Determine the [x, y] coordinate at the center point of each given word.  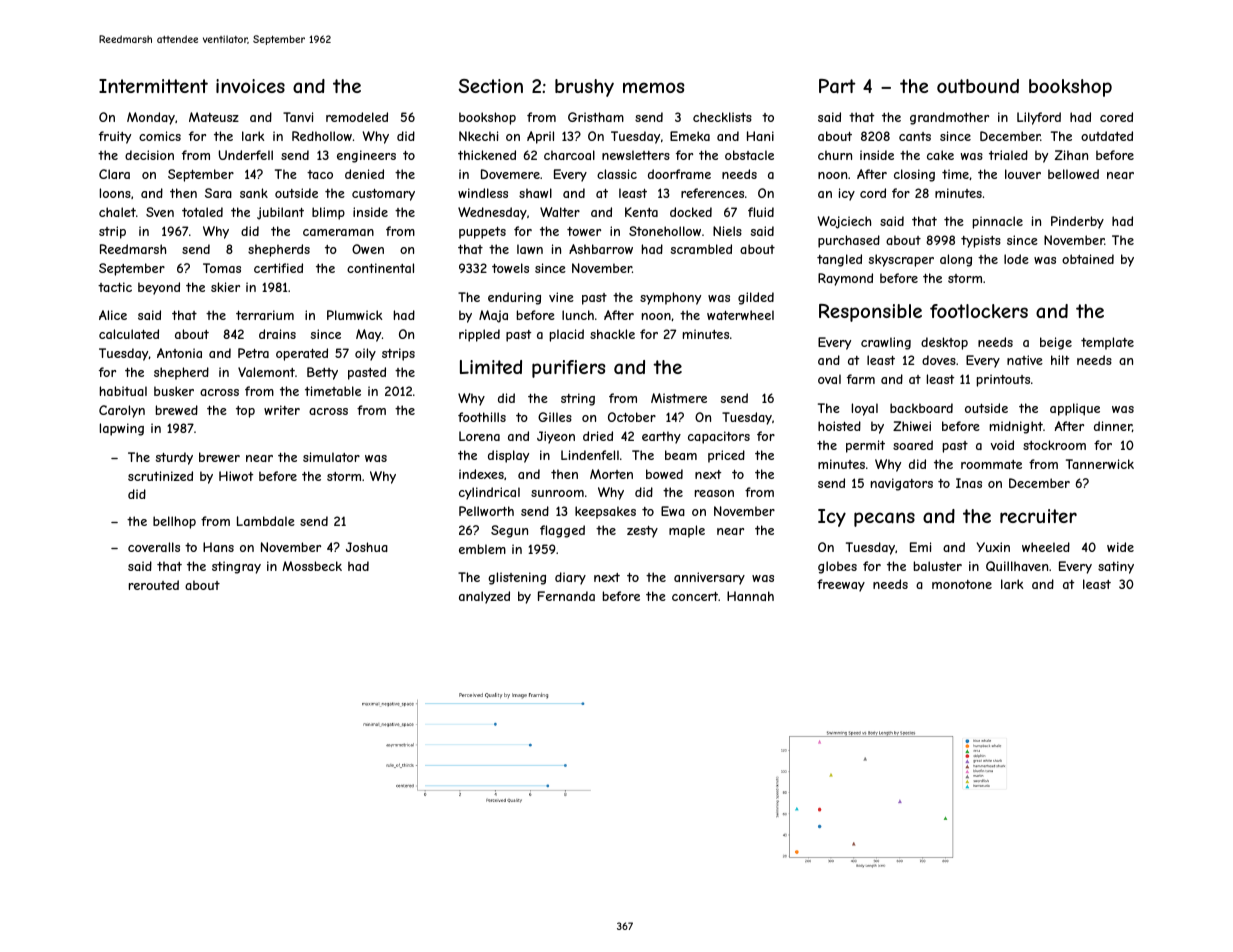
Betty [322, 373]
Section [490, 86]
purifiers [569, 369]
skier [225, 287]
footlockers [979, 311]
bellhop [174, 522]
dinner [1113, 426]
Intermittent [153, 86]
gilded [756, 298]
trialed [1008, 155]
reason [714, 493]
